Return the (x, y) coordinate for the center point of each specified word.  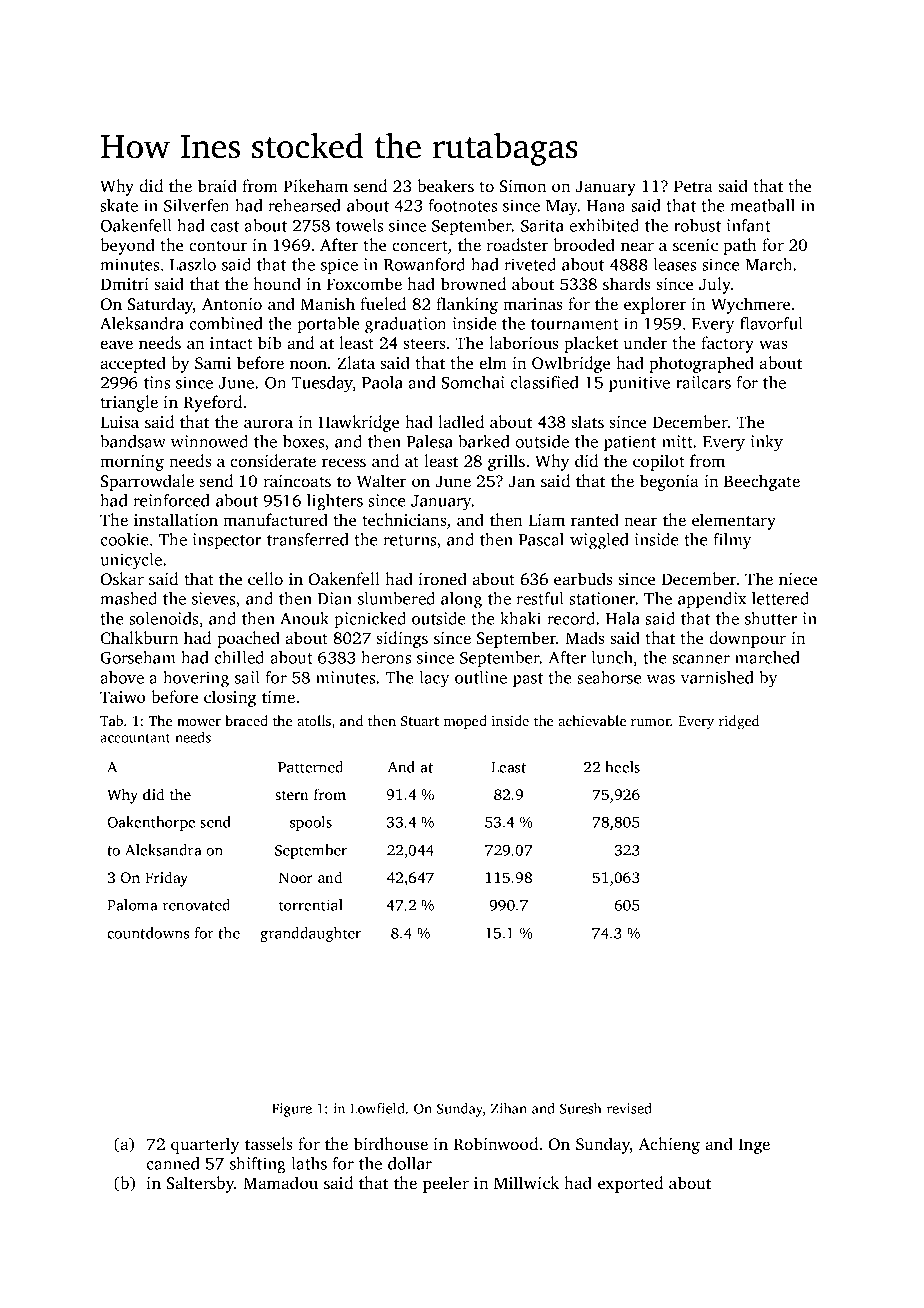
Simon (522, 186)
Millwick (526, 1182)
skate (119, 205)
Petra (693, 186)
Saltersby (200, 1184)
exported (630, 1184)
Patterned (310, 767)
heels (622, 767)
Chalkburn (139, 638)
